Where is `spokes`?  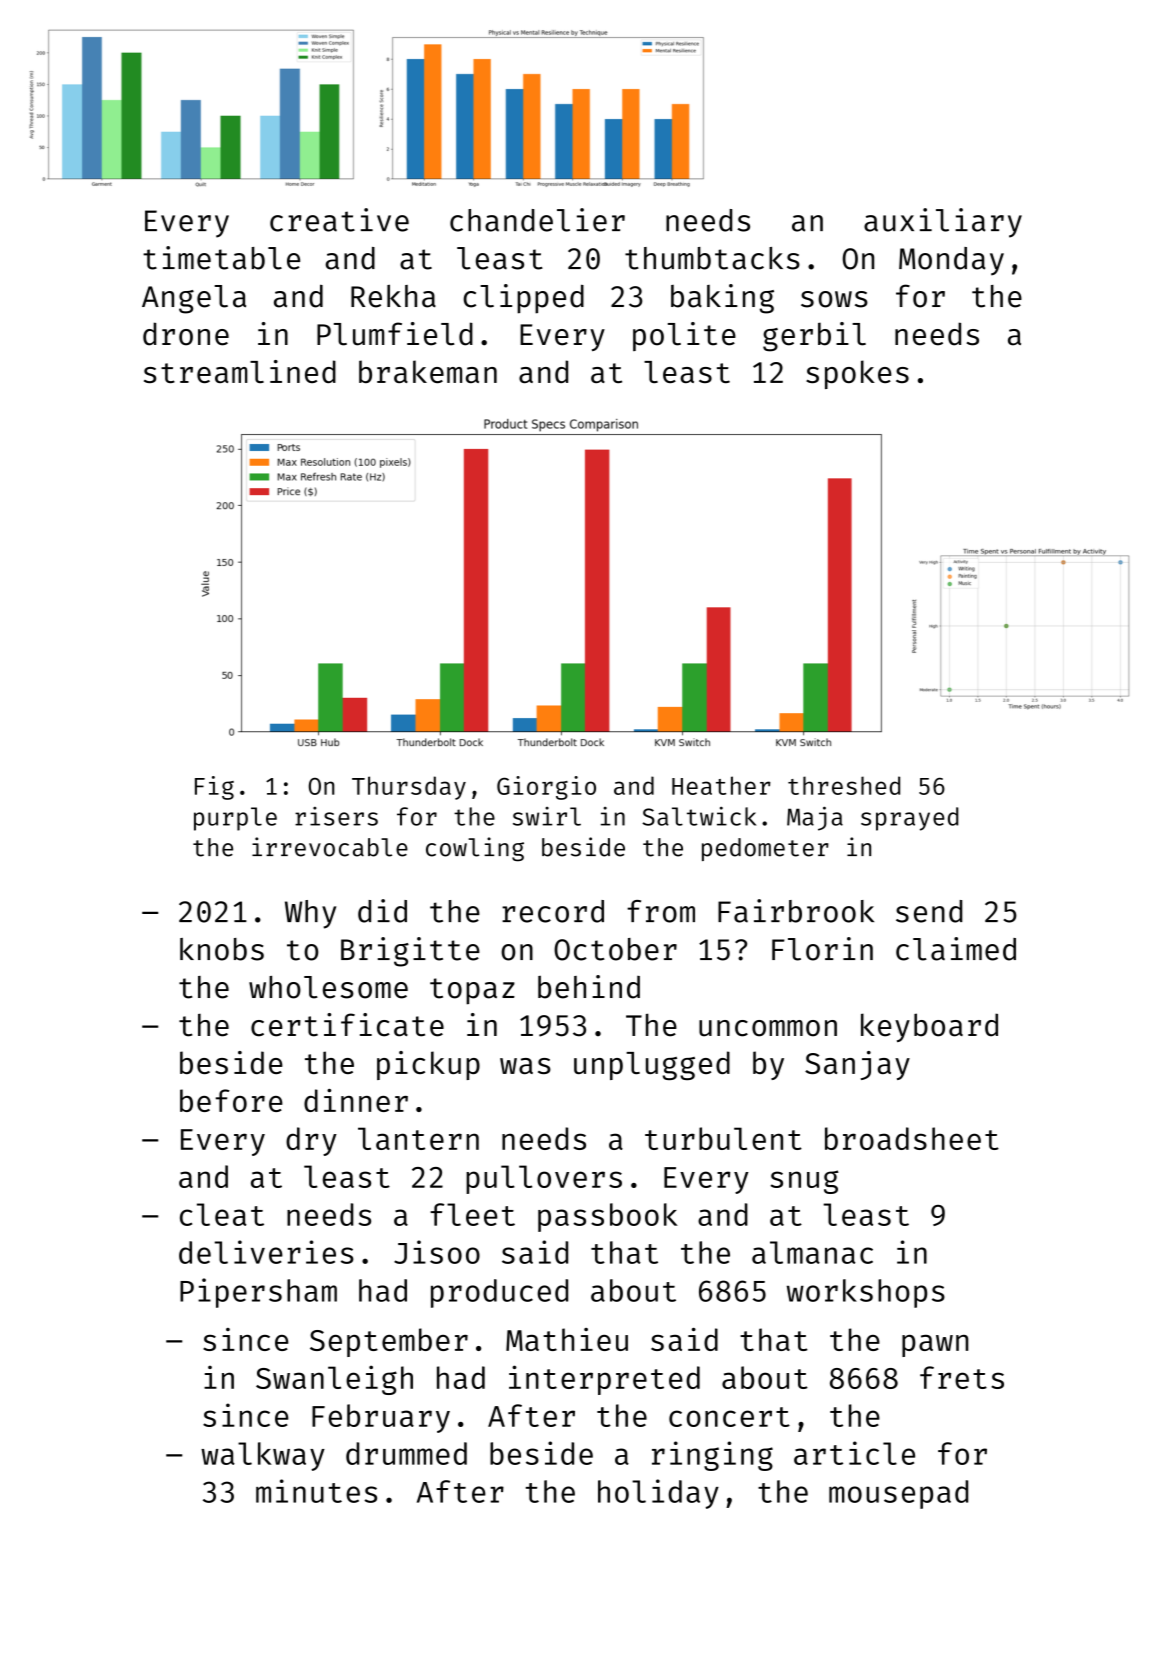
spokes is located at coordinates (857, 374).
